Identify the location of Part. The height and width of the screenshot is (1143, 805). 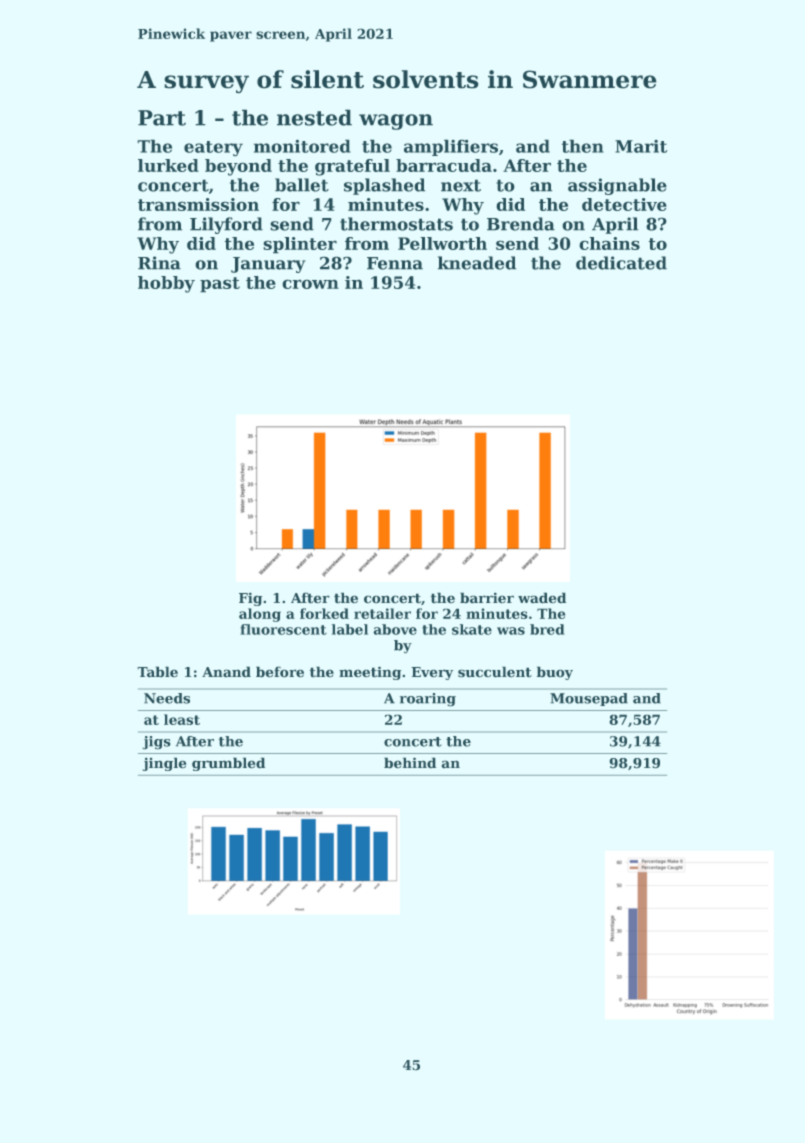
(162, 118).
